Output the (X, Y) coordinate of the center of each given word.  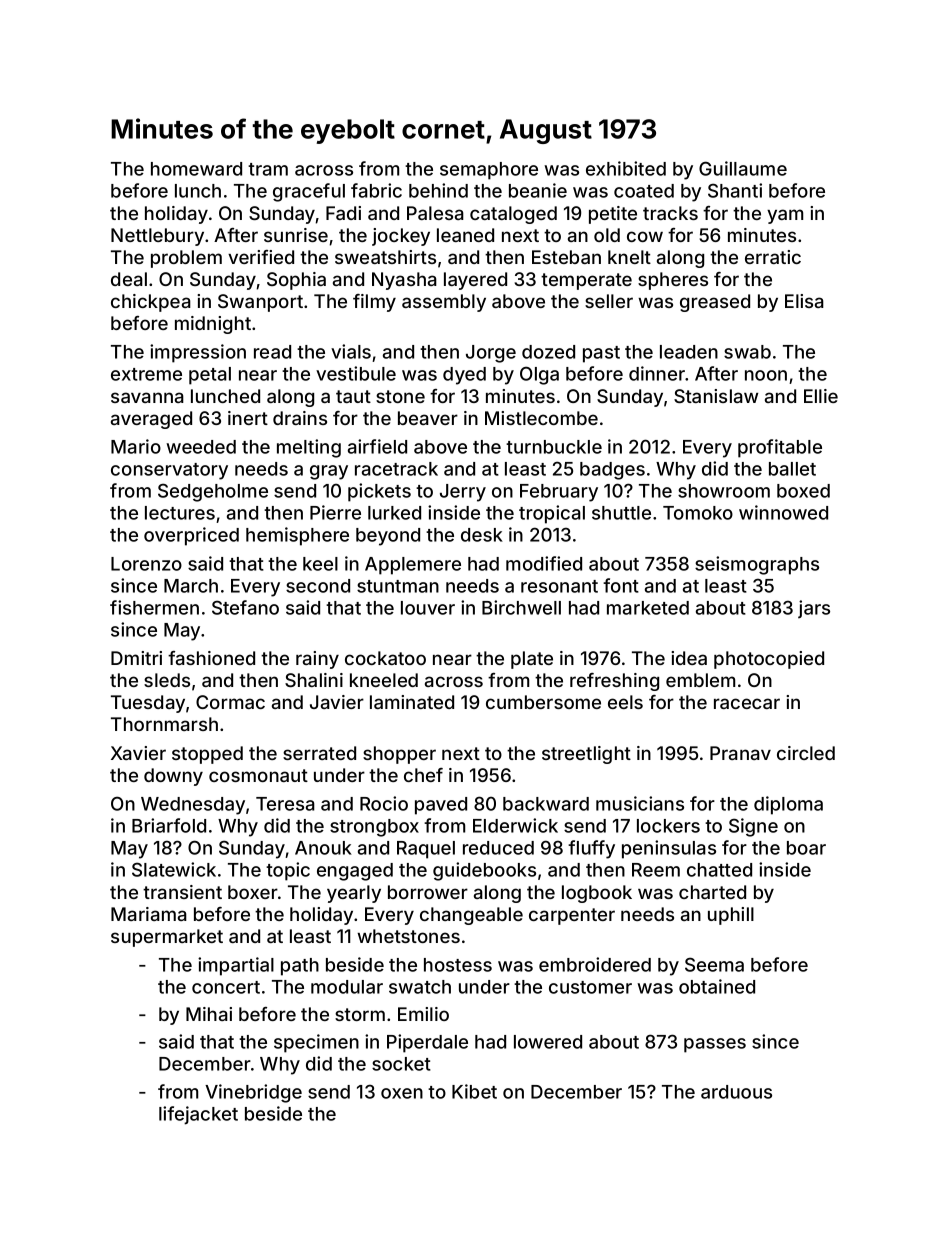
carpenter (572, 916)
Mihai (209, 1014)
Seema (714, 964)
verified (261, 257)
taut (353, 396)
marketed (648, 608)
